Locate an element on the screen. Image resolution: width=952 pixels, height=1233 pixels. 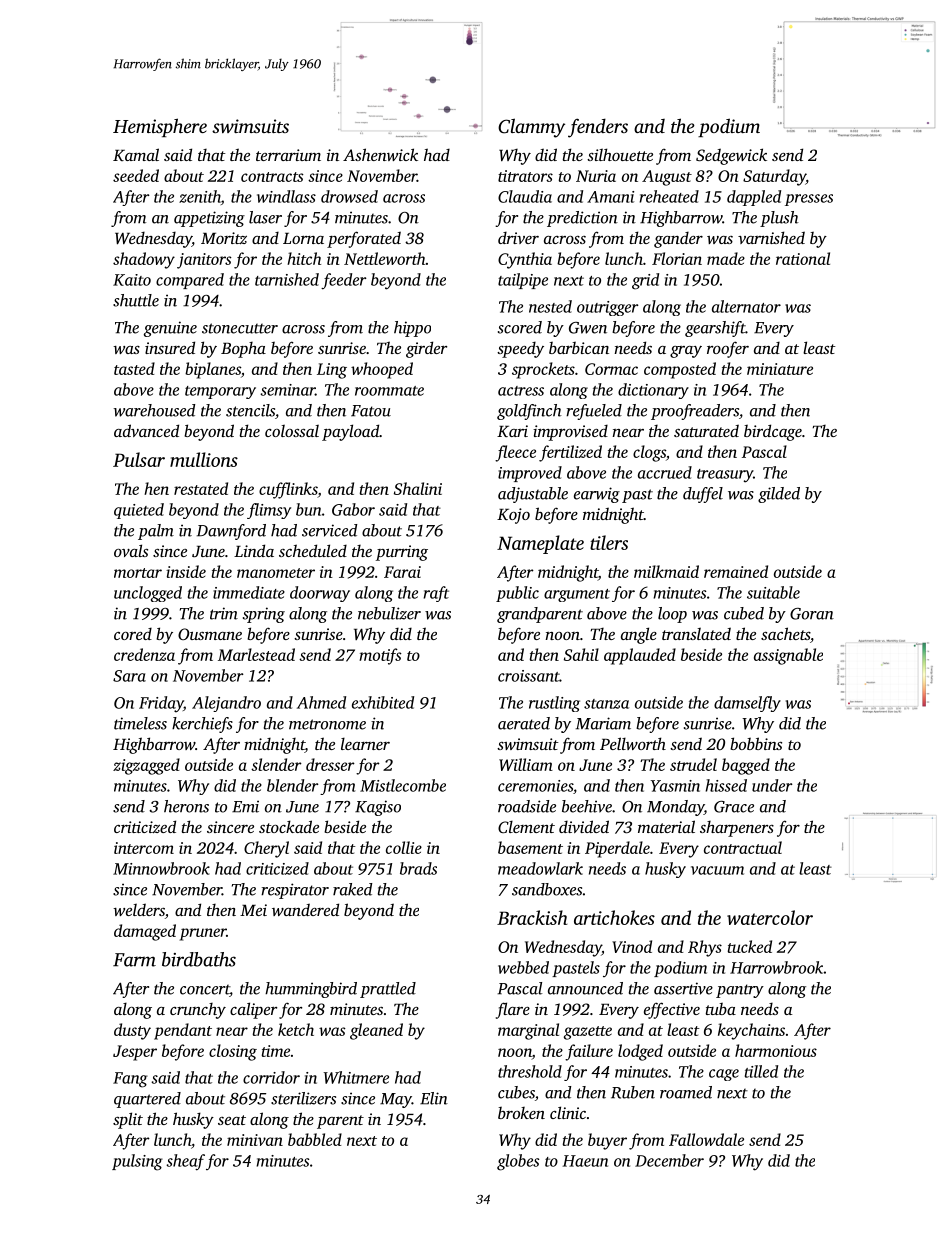
Dawnford is located at coordinates (231, 532).
